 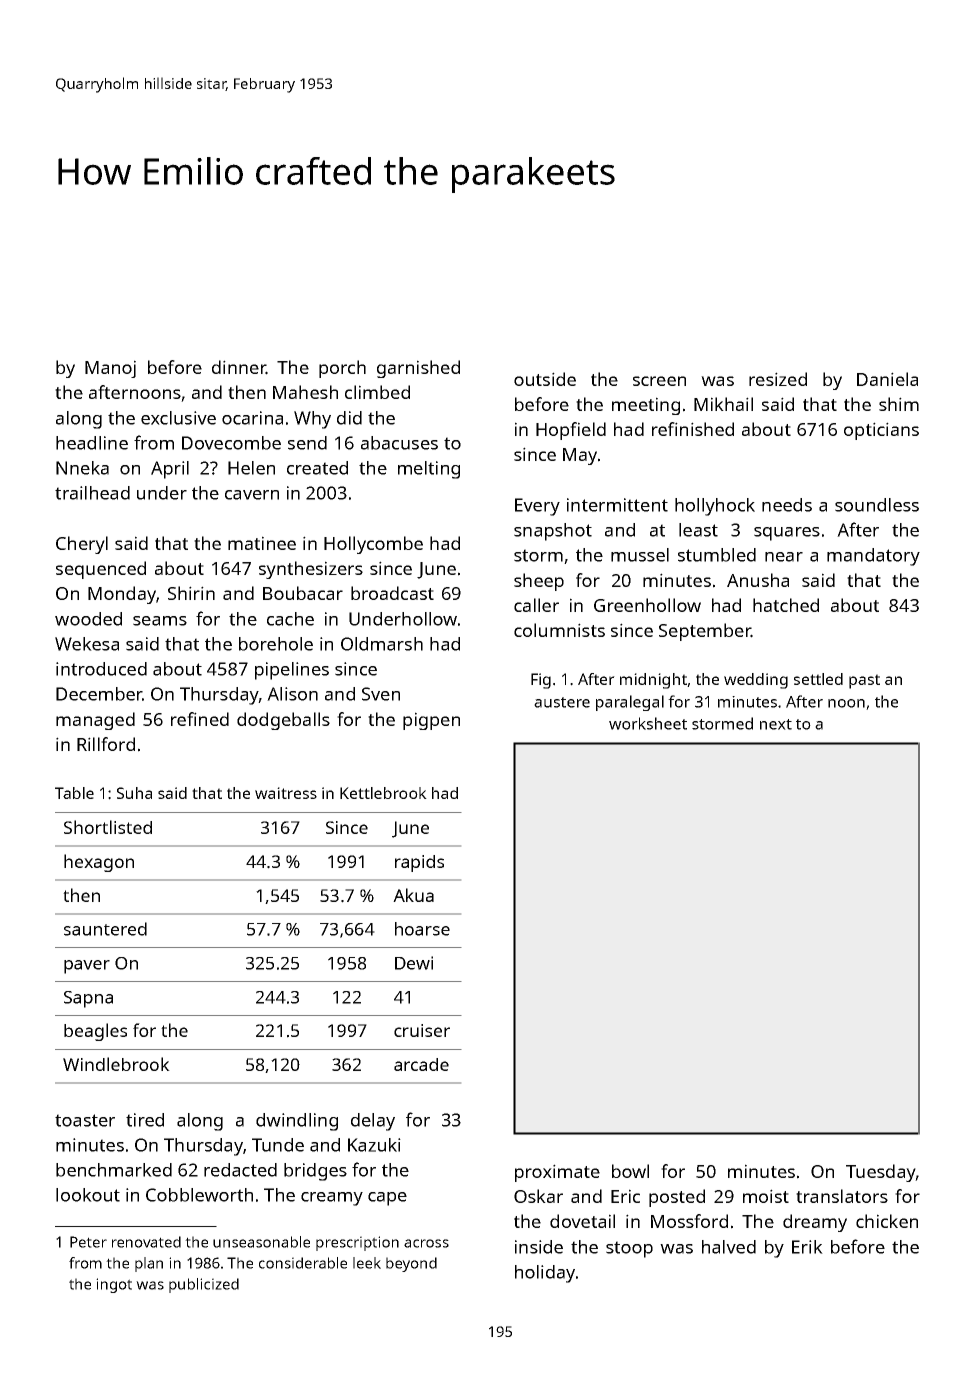 What do you see at coordinates (110, 369) in the screenshot?
I see `Manoj` at bounding box center [110, 369].
